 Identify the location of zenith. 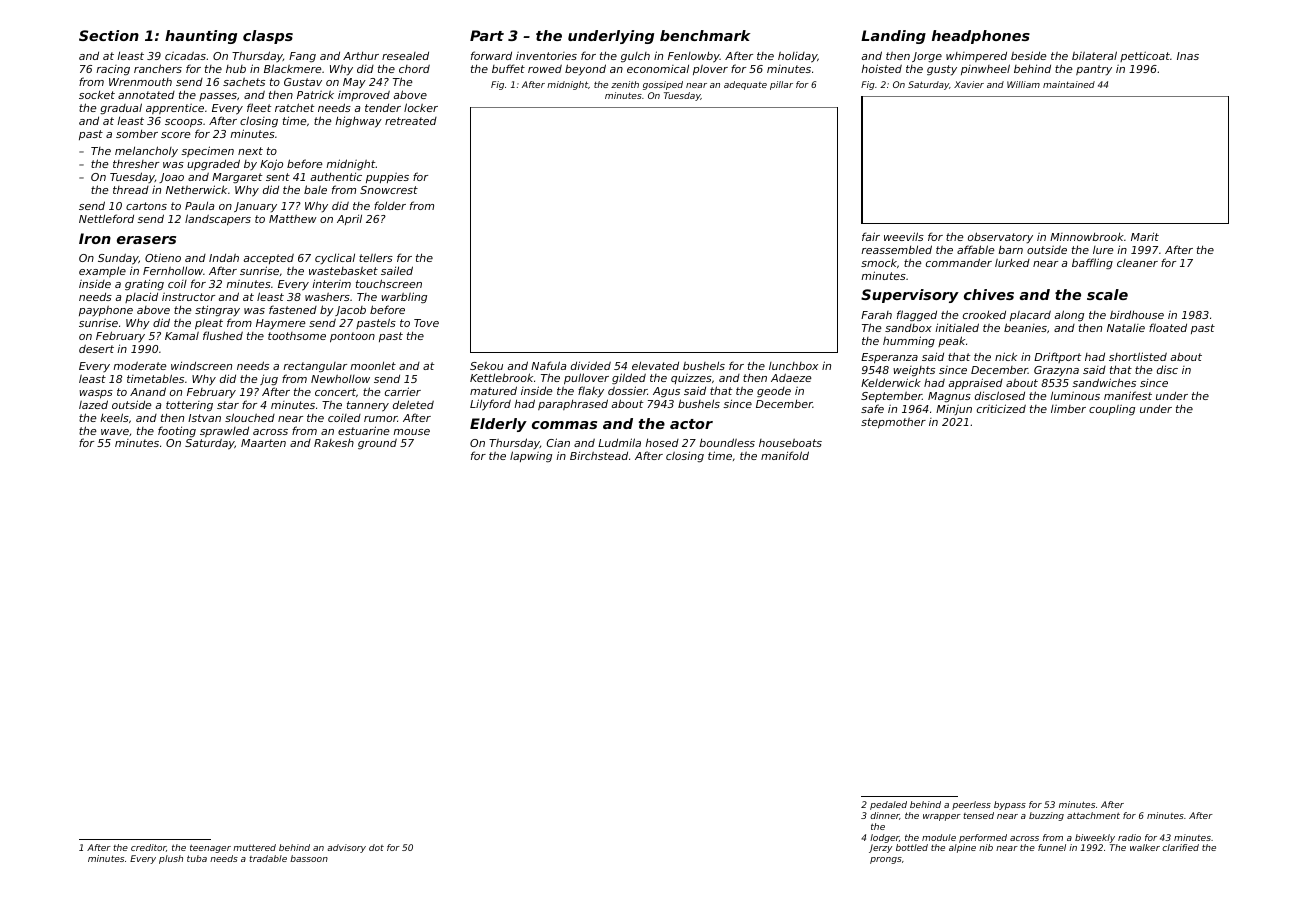
(625, 84).
